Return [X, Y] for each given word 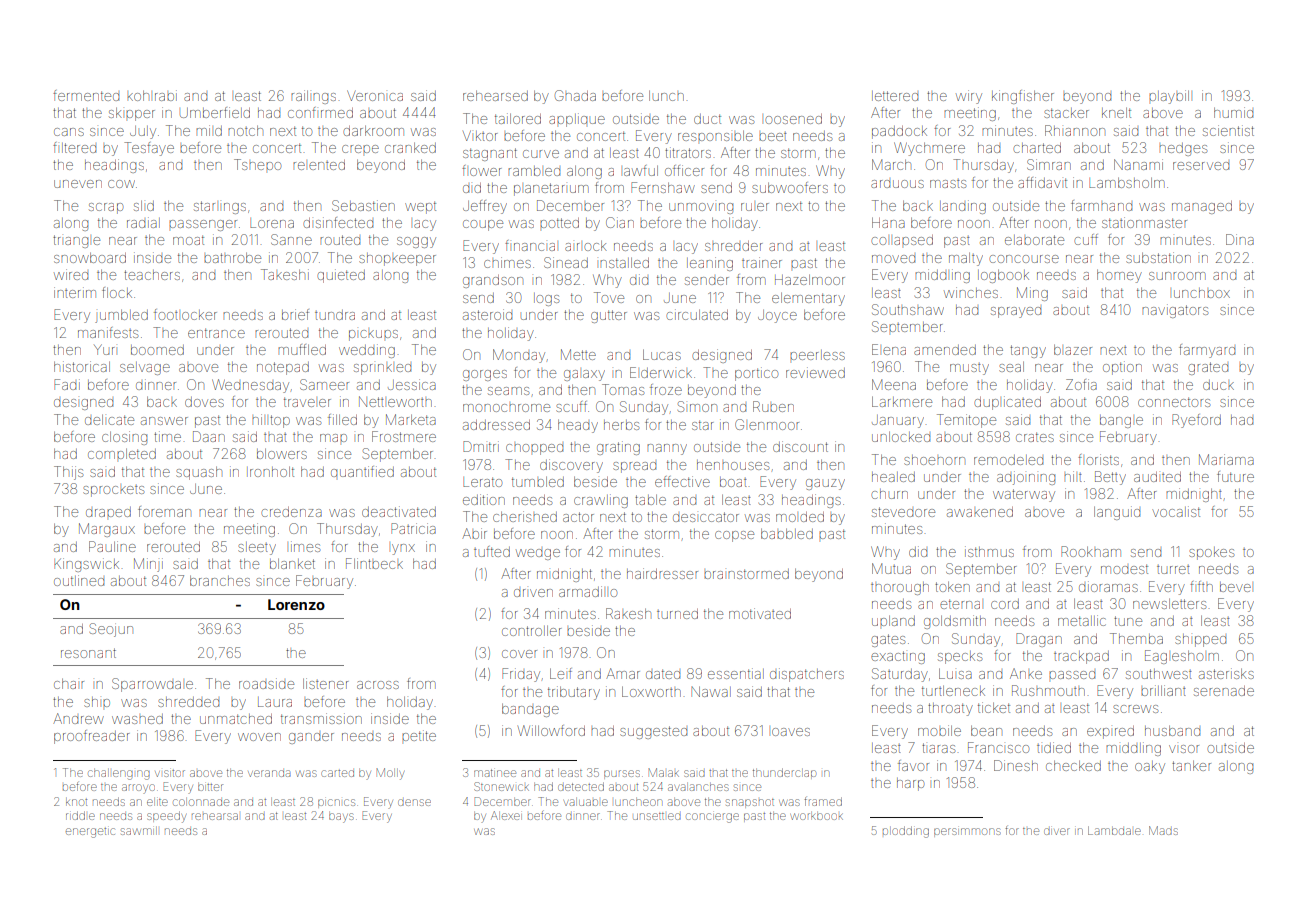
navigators [1175, 311]
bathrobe [232, 258]
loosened [793, 119]
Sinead [566, 262]
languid [1117, 513]
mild [209, 130]
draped [108, 512]
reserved [1201, 166]
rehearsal [215, 816]
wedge [538, 554]
